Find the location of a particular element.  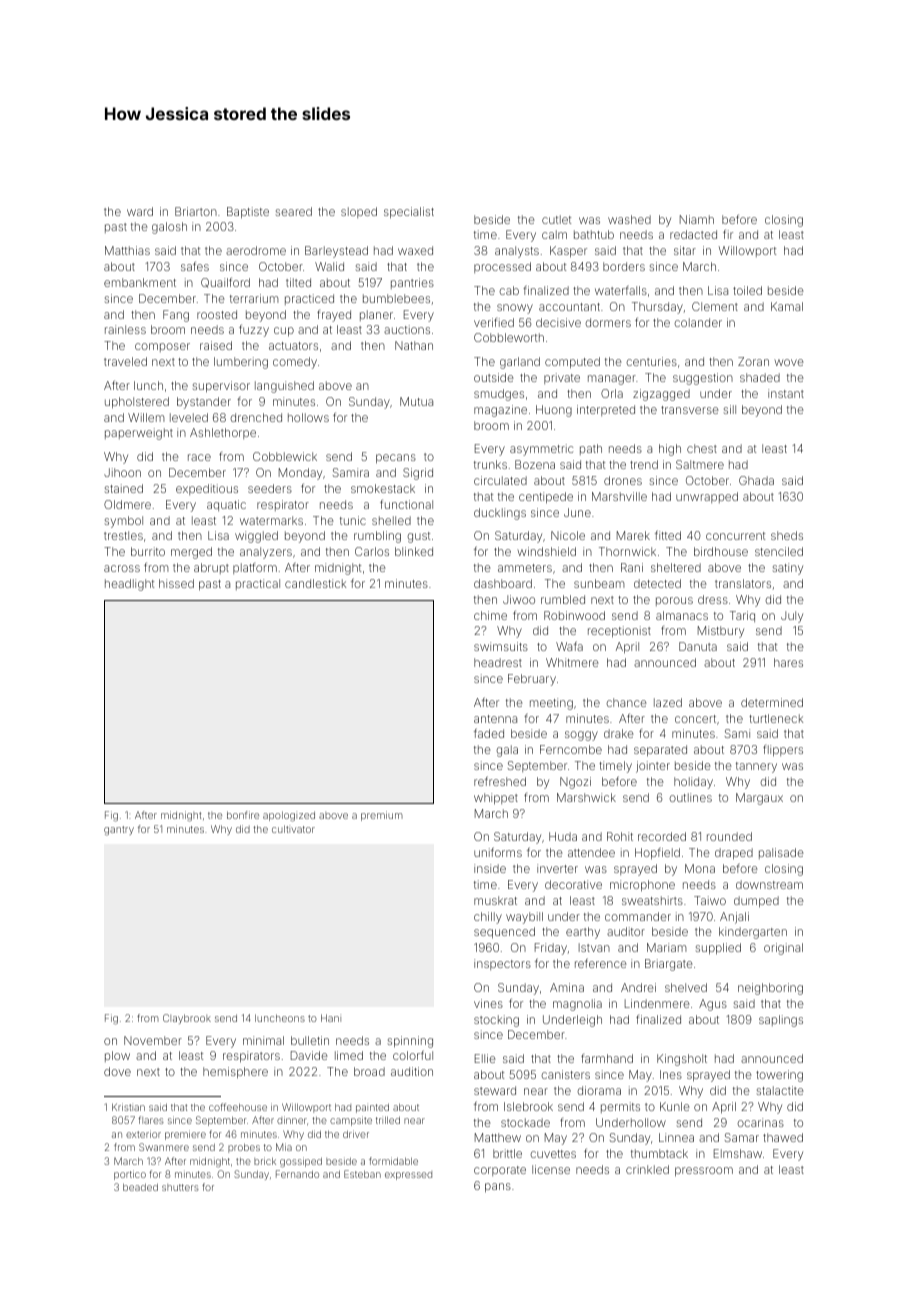

Niamh is located at coordinates (697, 219).
